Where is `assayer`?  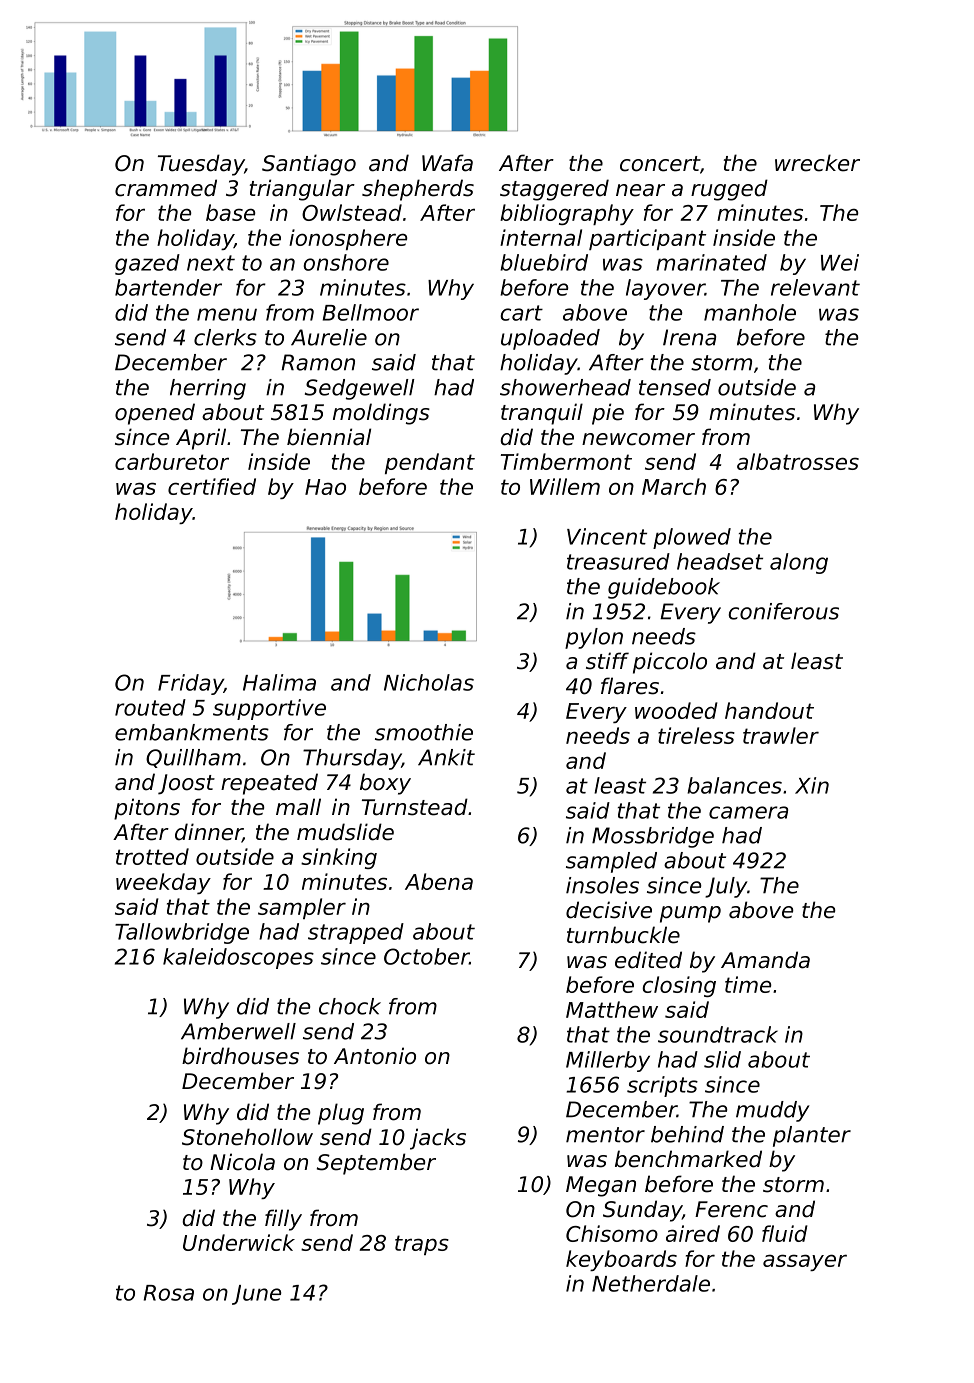
assayer is located at coordinates (805, 1262).
